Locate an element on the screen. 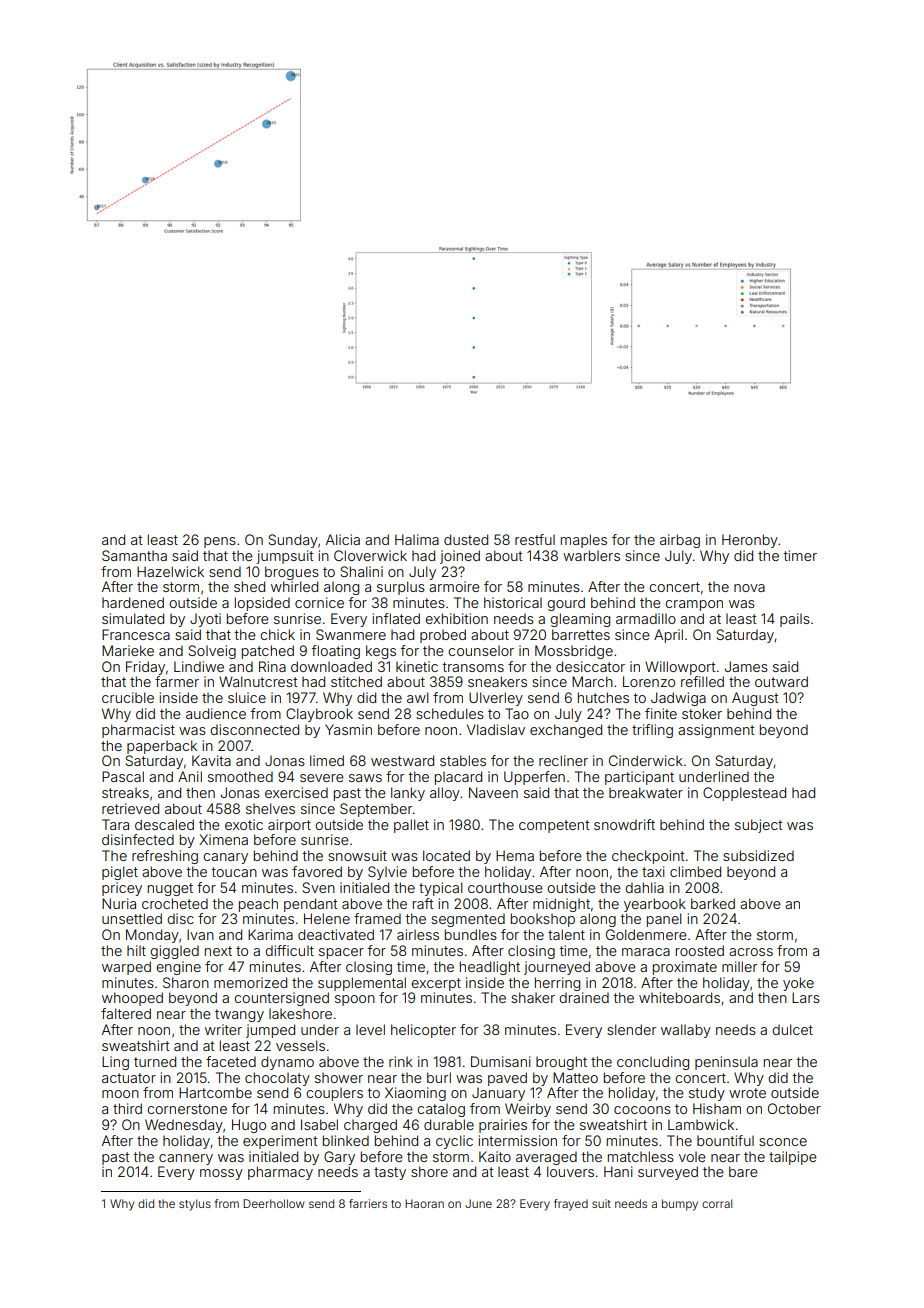 The width and height of the screenshot is (924, 1308). turned is located at coordinates (155, 1061).
